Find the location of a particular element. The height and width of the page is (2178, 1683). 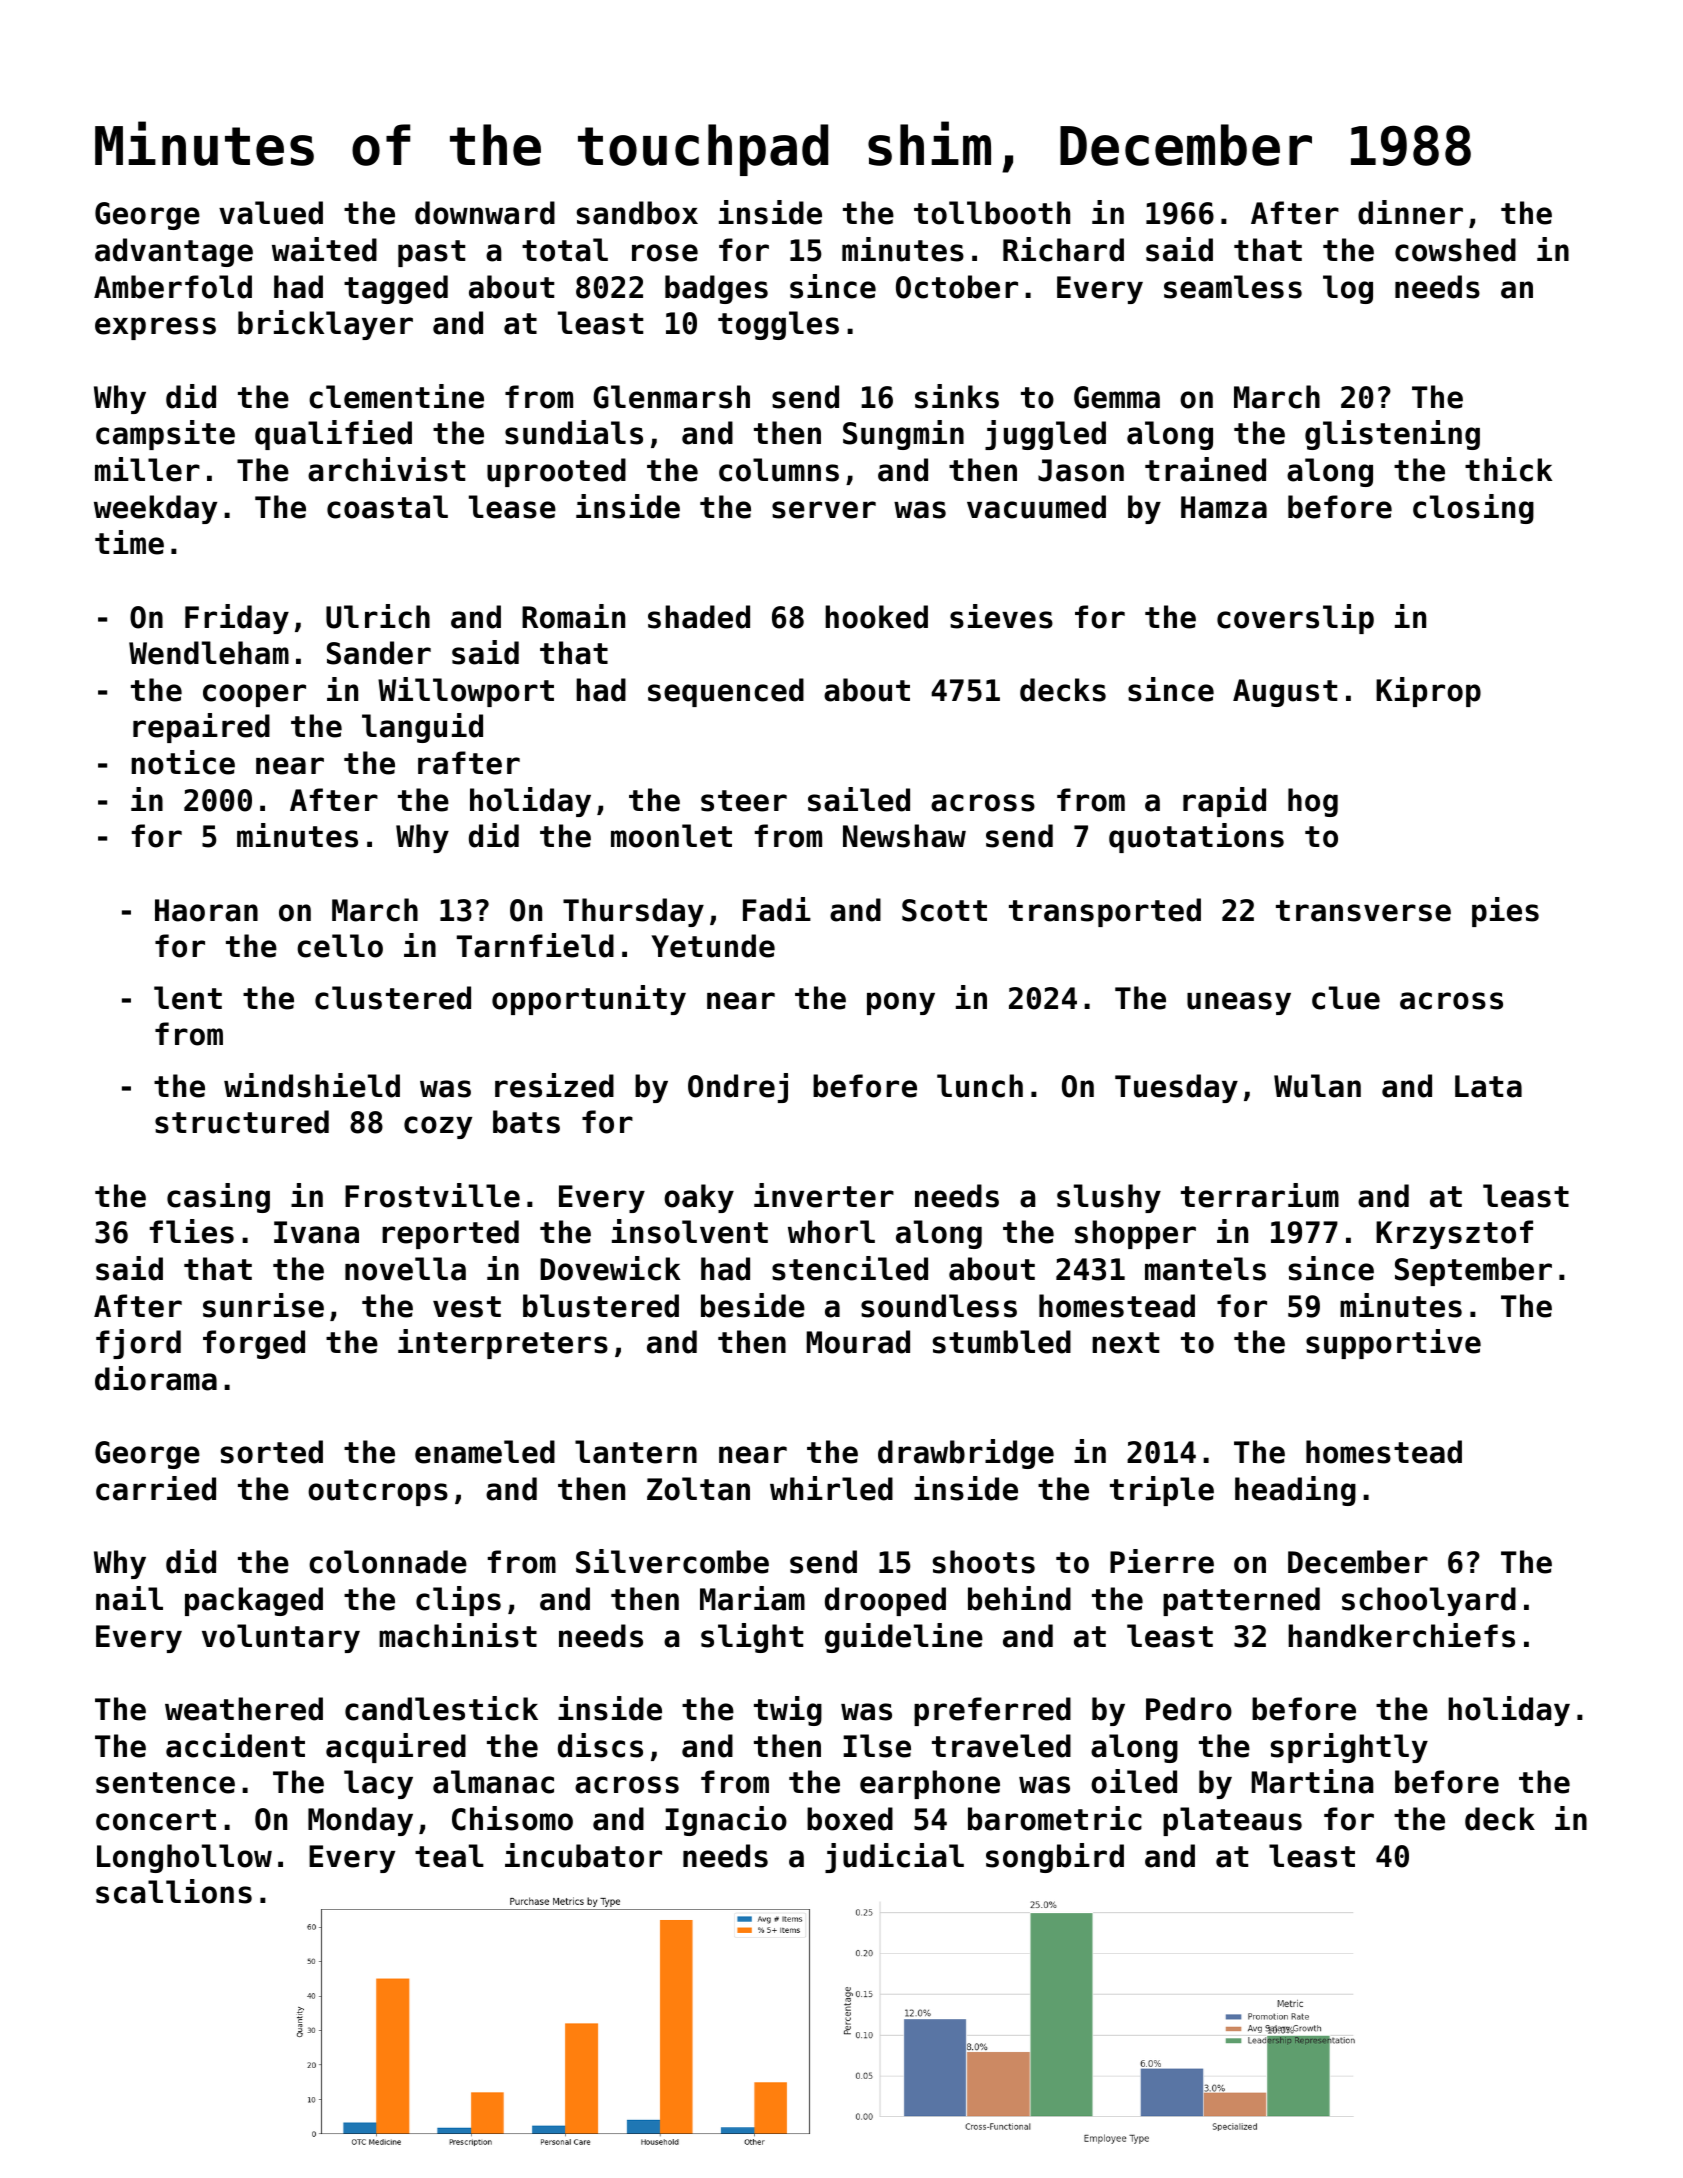

Kiprop is located at coordinates (1428, 692).
